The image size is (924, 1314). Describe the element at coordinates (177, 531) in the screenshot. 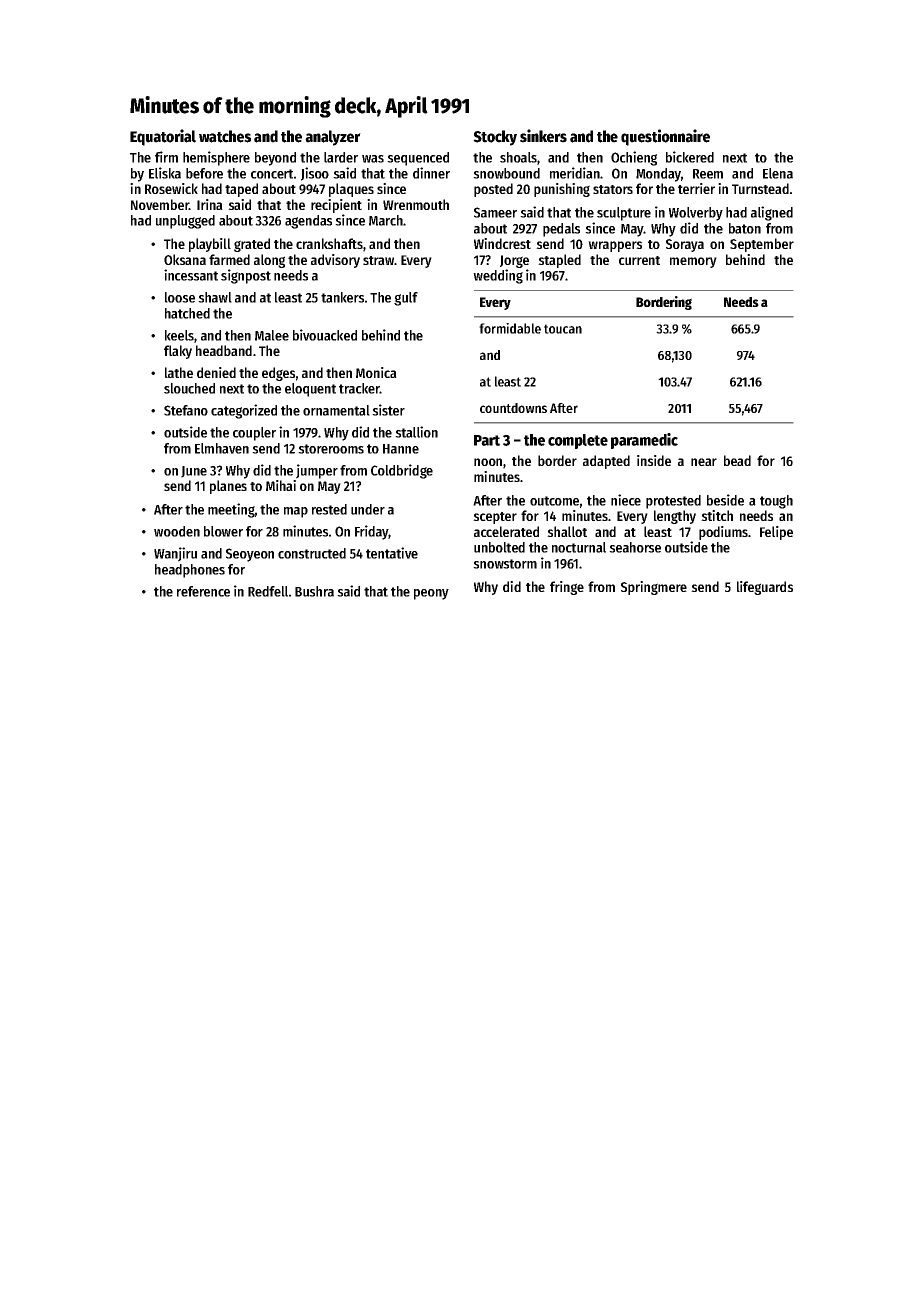

I see `wooden` at that location.
